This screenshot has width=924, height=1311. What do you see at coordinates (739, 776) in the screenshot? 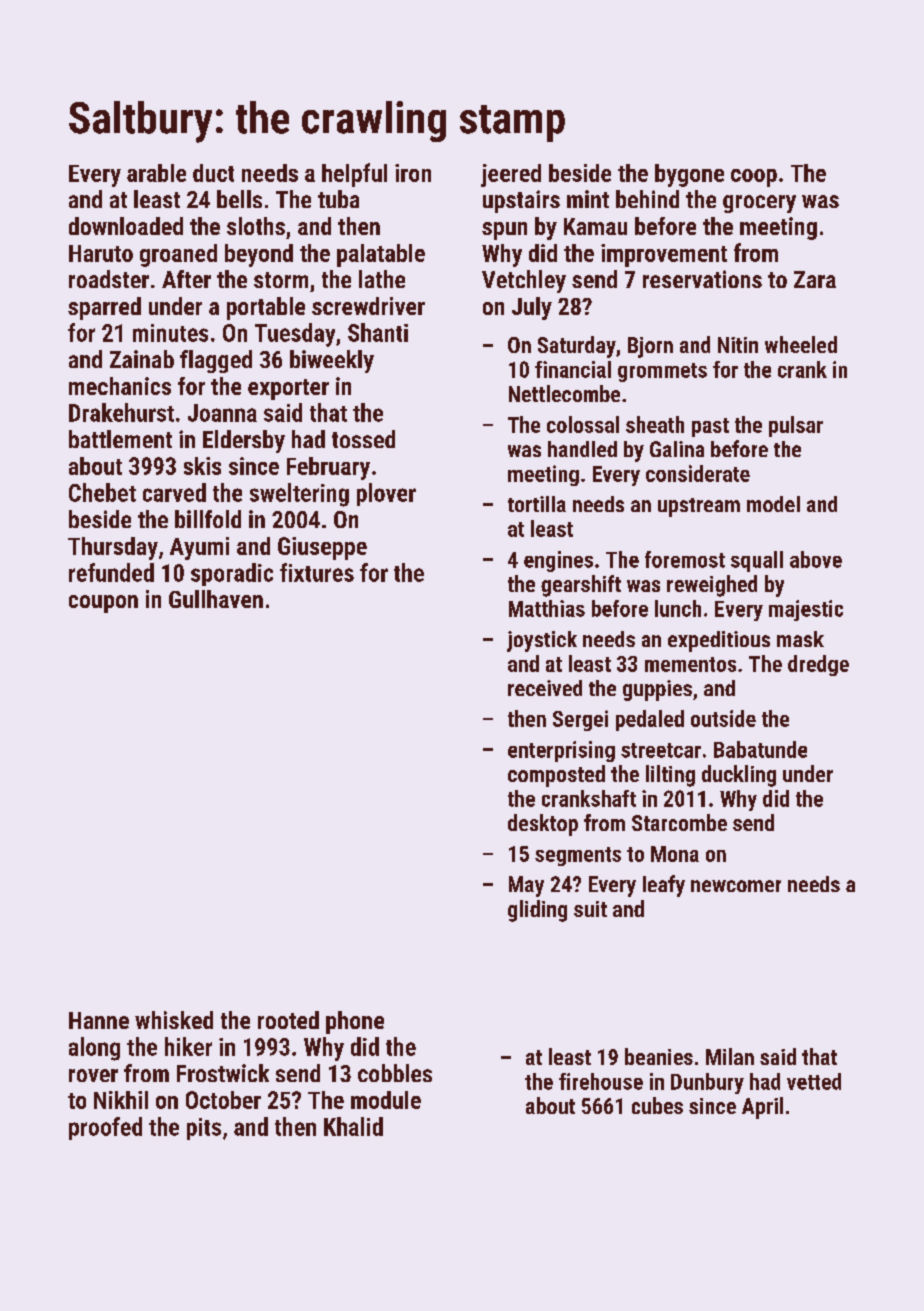
I see `duckling` at bounding box center [739, 776].
